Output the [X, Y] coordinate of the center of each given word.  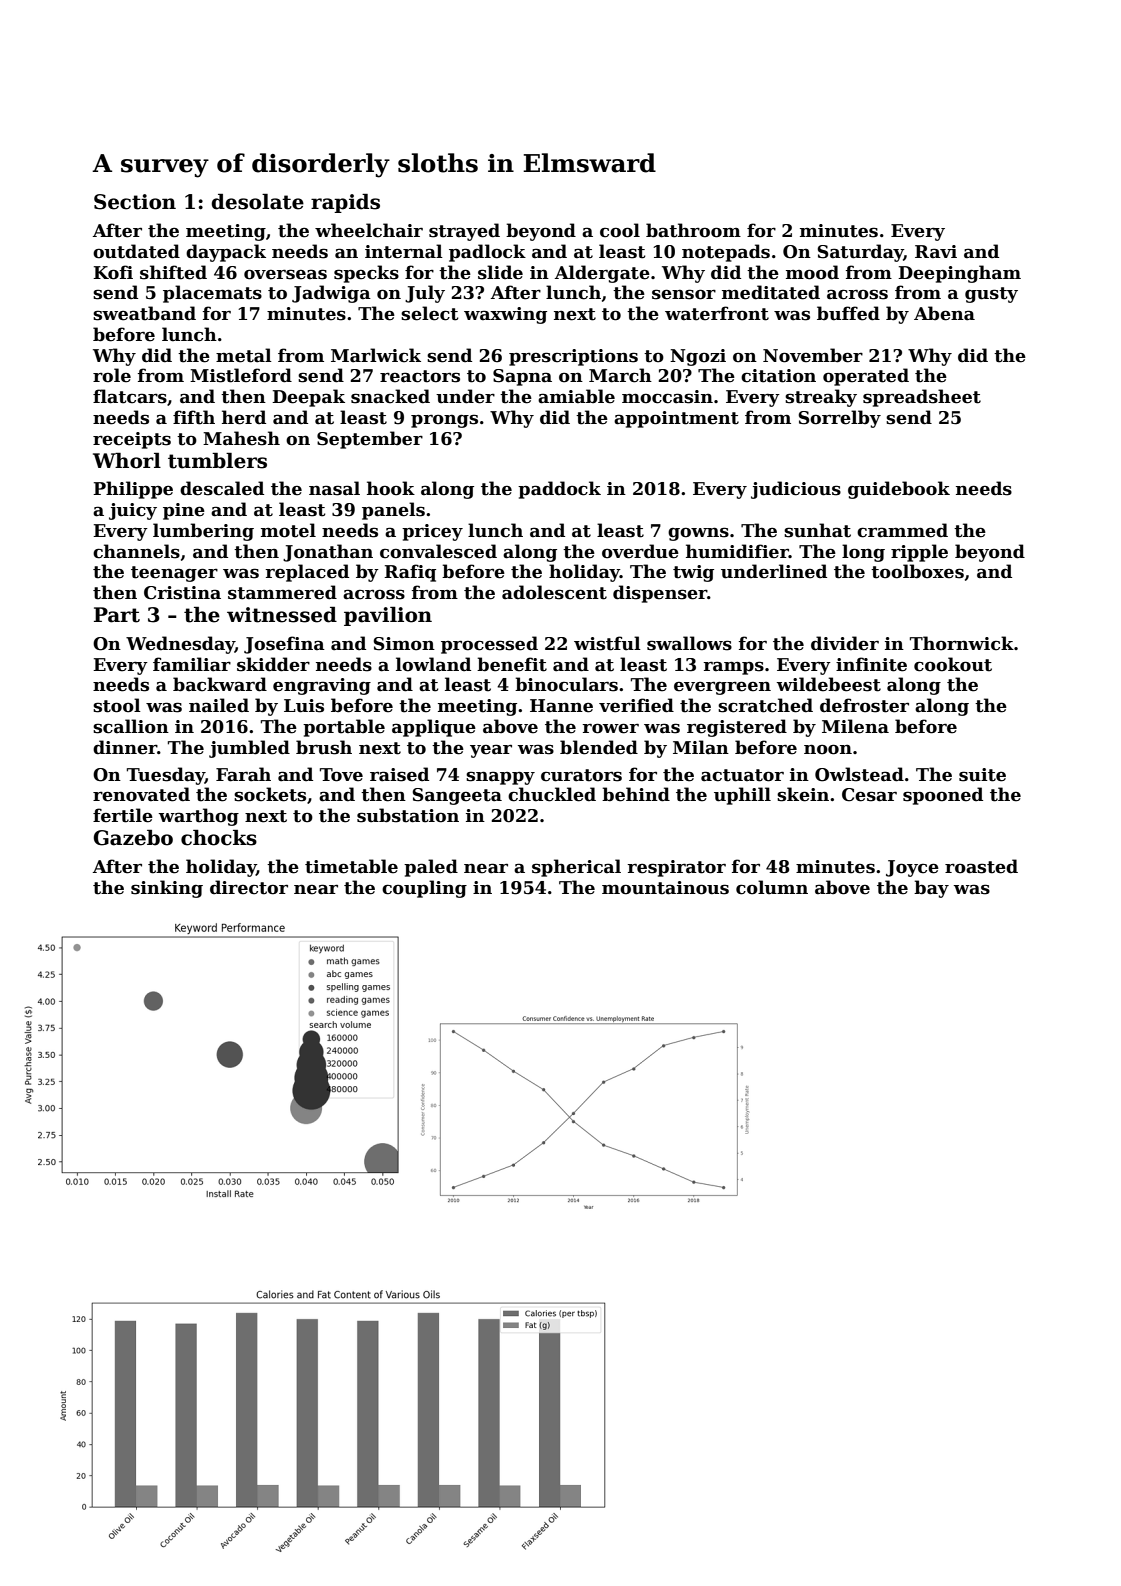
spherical [576, 868]
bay [931, 889]
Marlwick [376, 355]
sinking [167, 889]
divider [845, 643]
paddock [559, 490]
